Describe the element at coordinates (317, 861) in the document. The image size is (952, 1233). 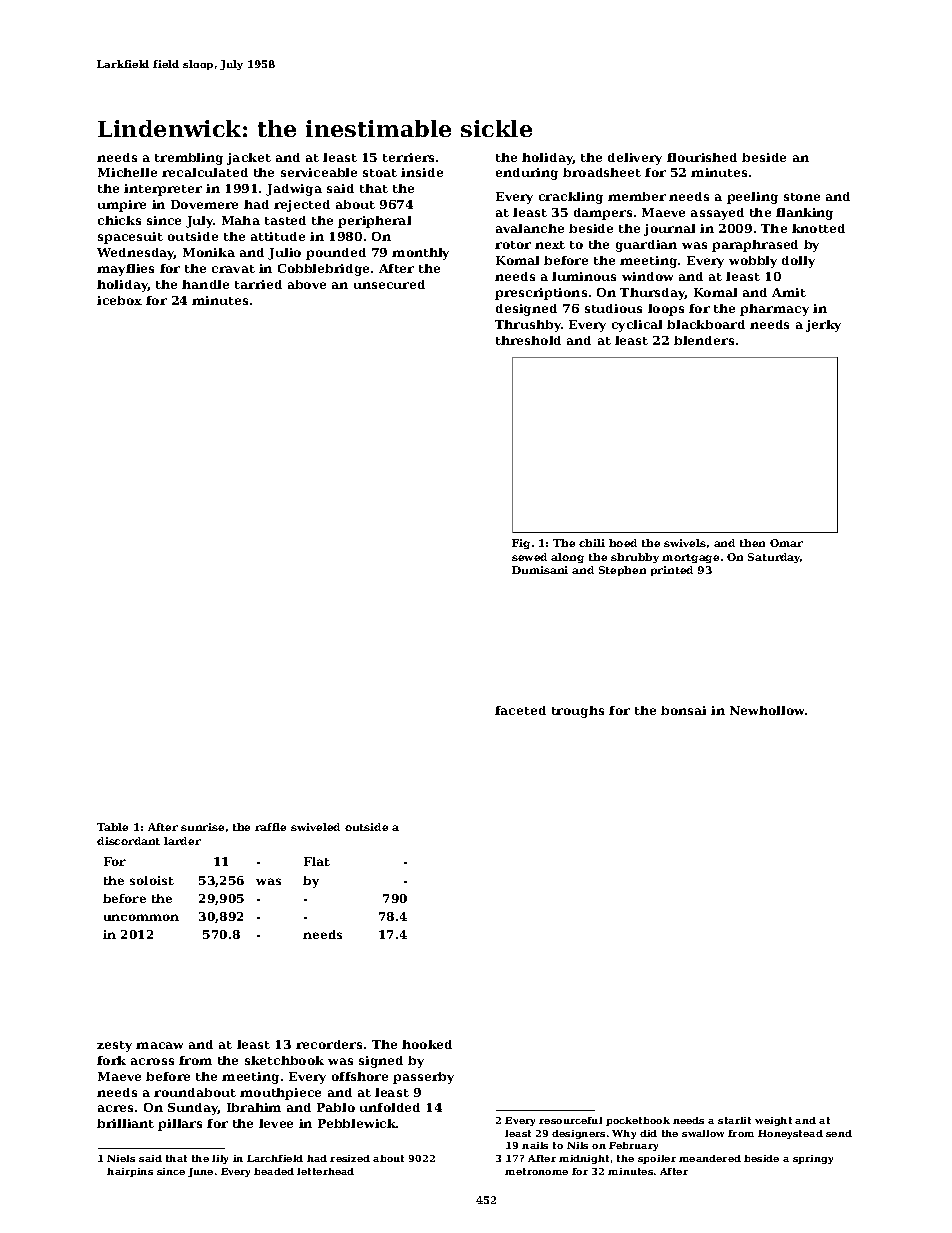
I see `Flat` at that location.
